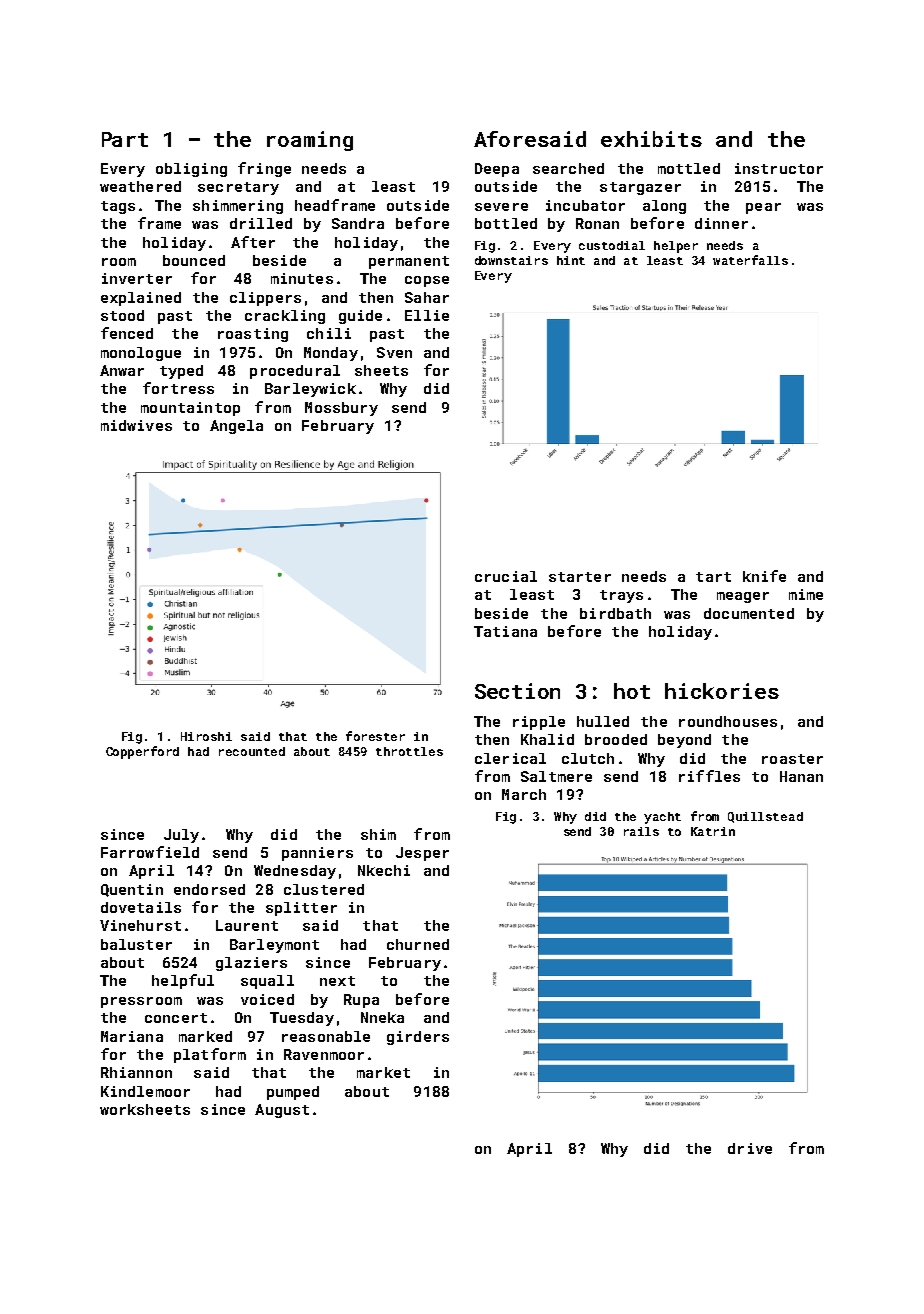  Describe the element at coordinates (206, 736) in the page. I see `Hiroshi` at that location.
